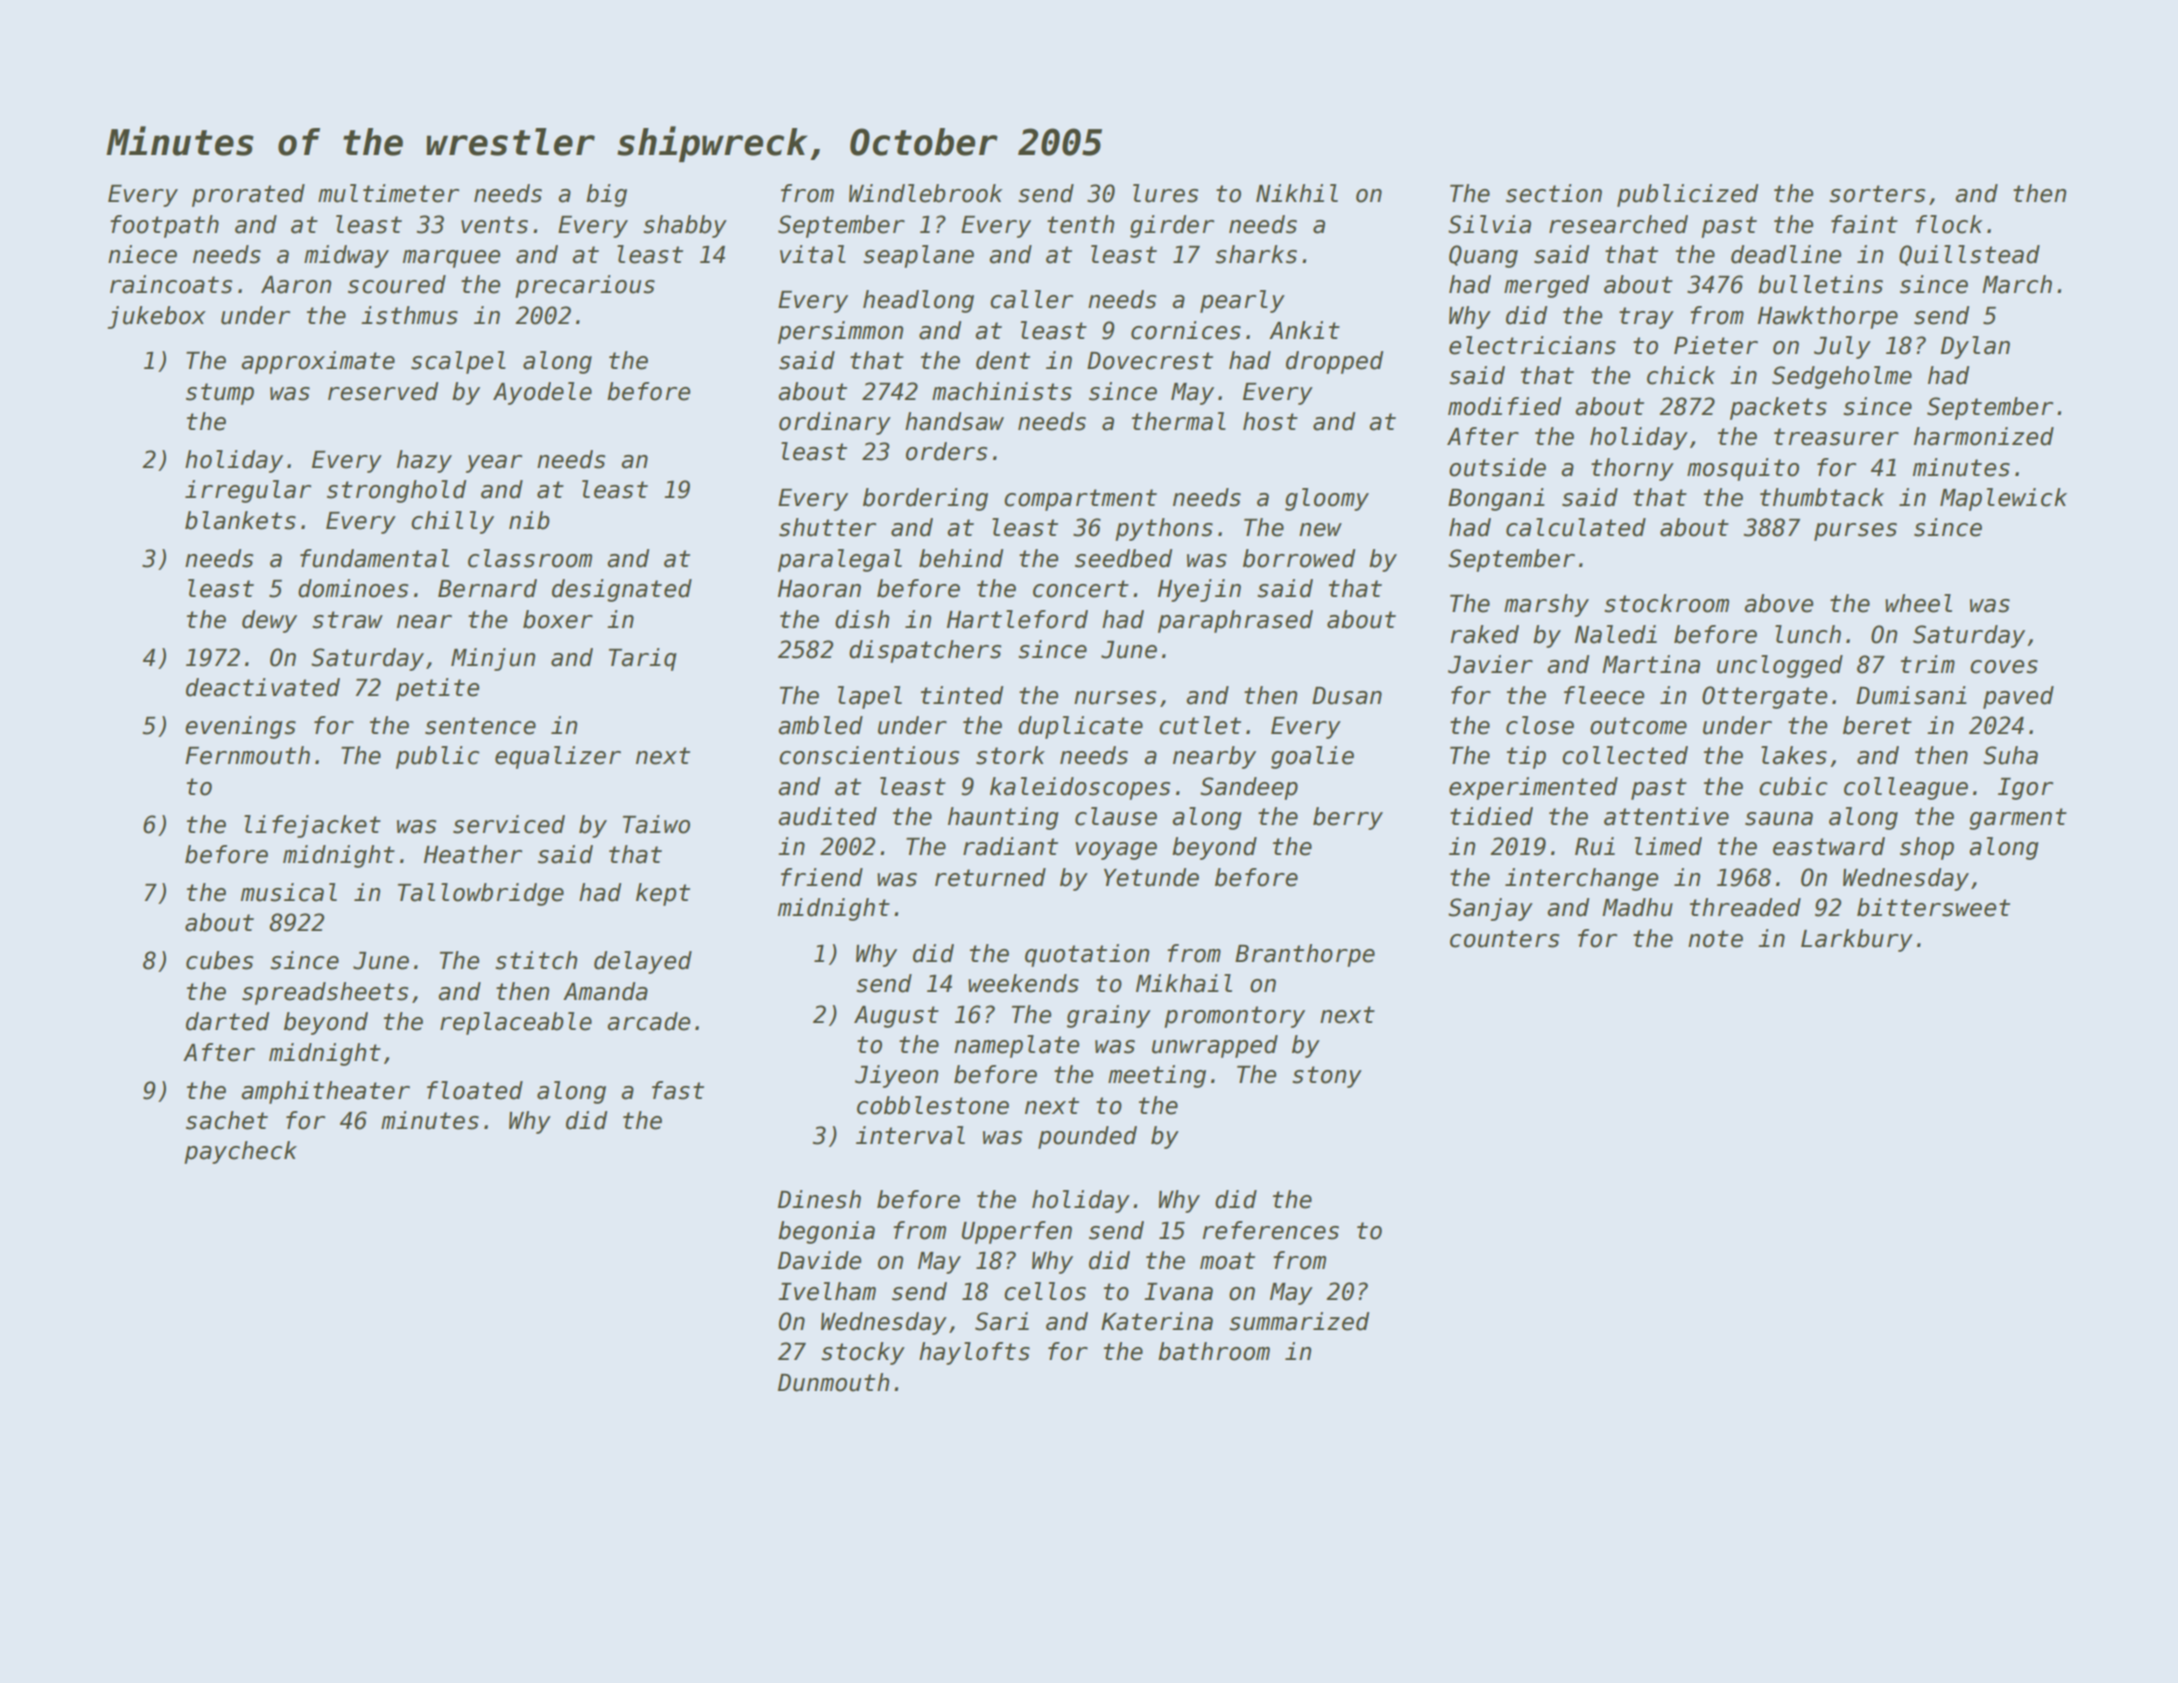 The height and width of the screenshot is (1683, 2178). Describe the element at coordinates (248, 195) in the screenshot. I see `prorated` at that location.
